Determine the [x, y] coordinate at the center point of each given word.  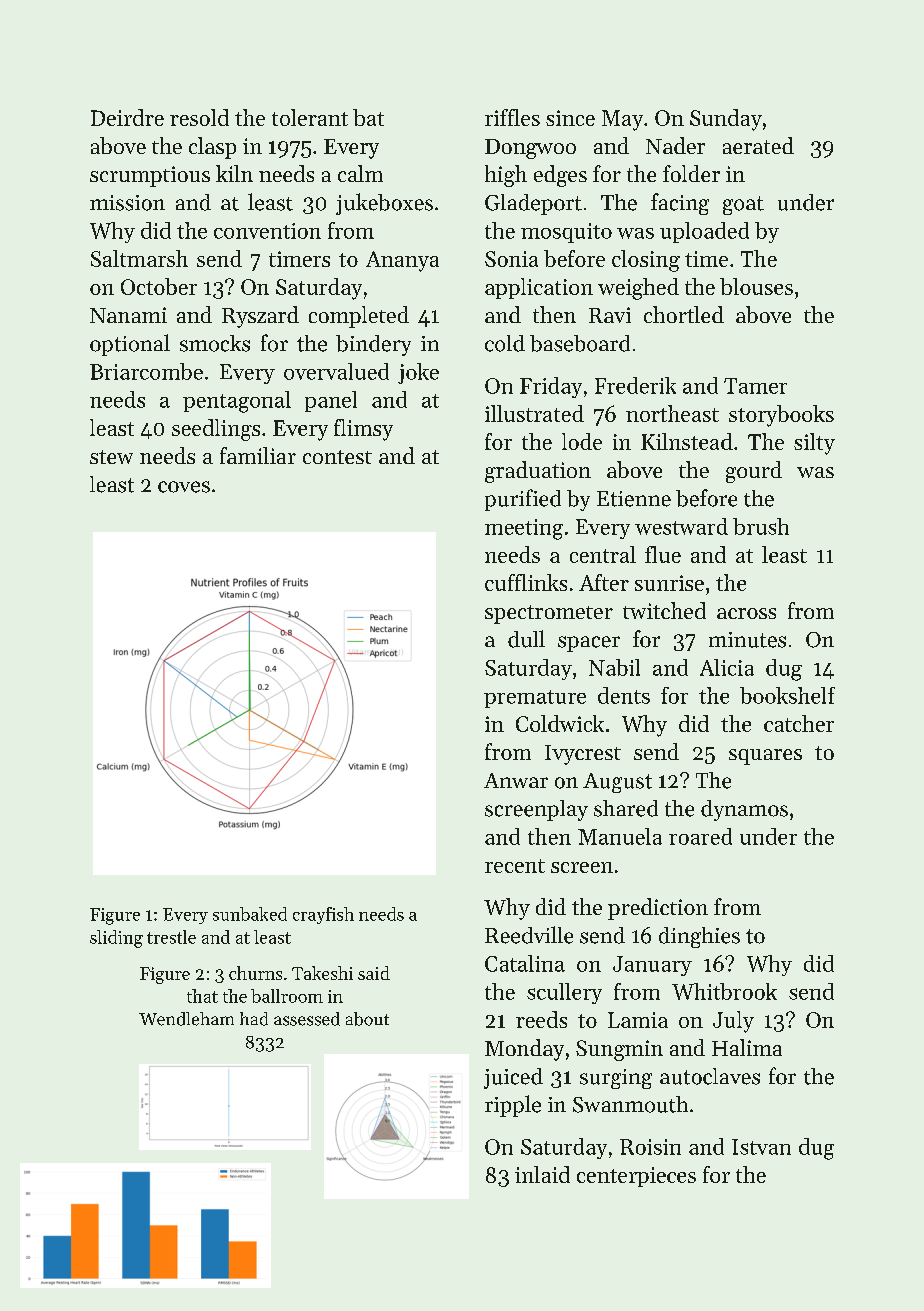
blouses [756, 286]
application [539, 288]
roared [700, 836]
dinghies [699, 937]
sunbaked [250, 914]
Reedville [529, 935]
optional [130, 345]
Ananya [402, 261]
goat [743, 205]
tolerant [310, 117]
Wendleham [186, 1019]
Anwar [516, 780]
